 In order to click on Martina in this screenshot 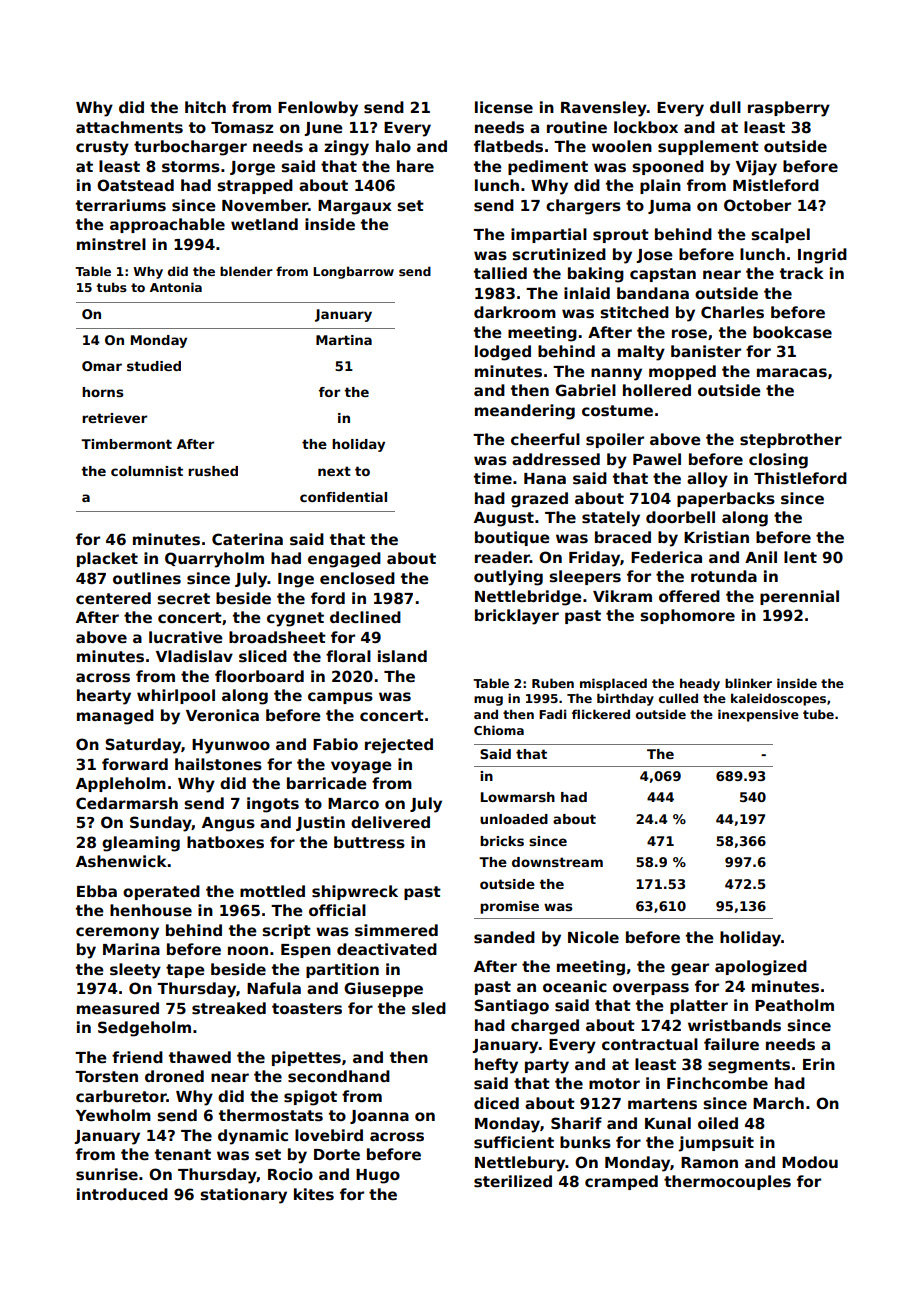, I will do `click(344, 340)`.
